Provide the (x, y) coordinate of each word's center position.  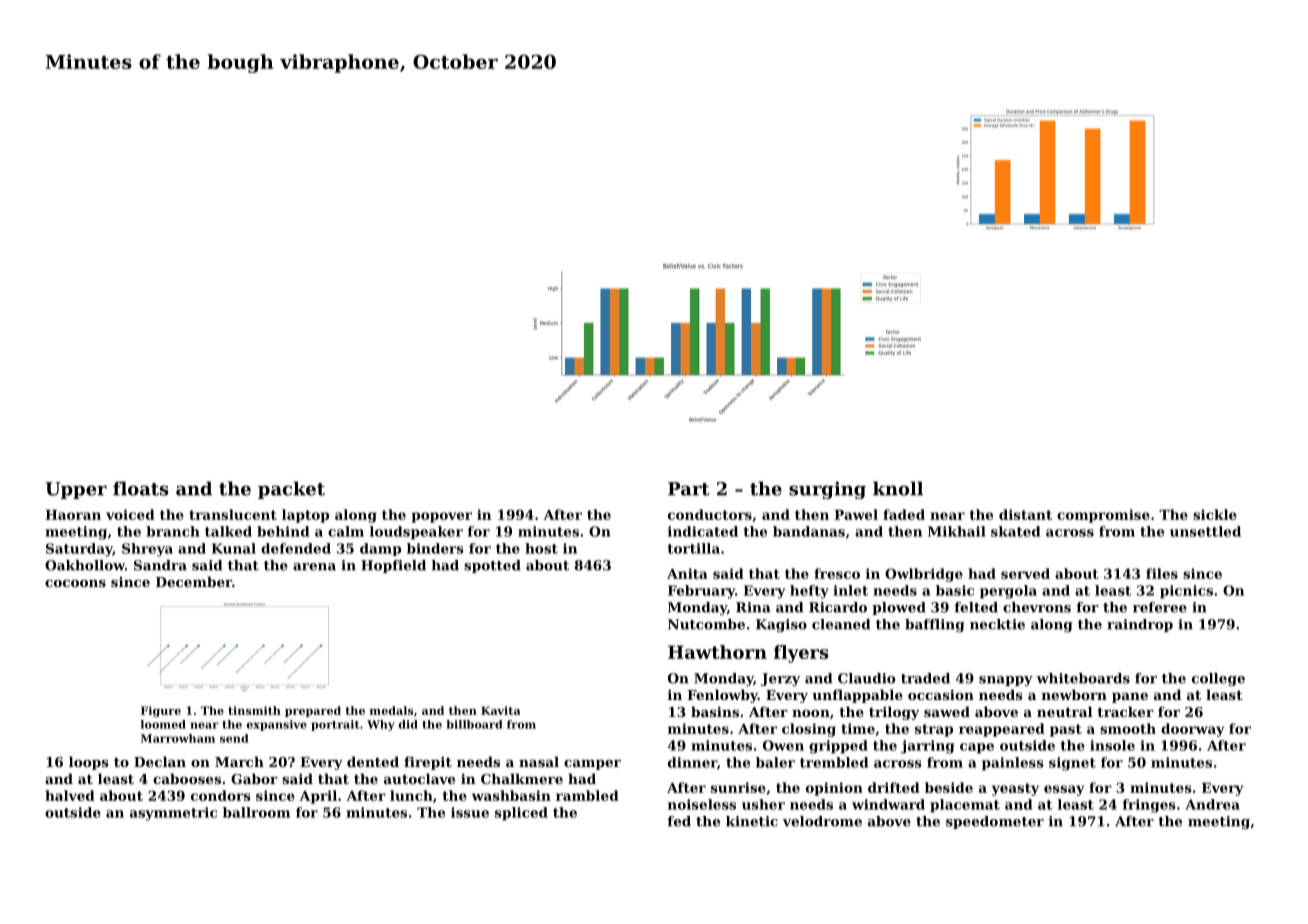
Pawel (856, 514)
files (1162, 573)
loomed (163, 724)
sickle (1215, 514)
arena (314, 567)
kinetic (752, 821)
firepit (428, 763)
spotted (492, 566)
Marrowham (178, 738)
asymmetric (173, 814)
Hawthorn (717, 652)
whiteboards (1083, 678)
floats (141, 488)
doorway (1192, 730)
